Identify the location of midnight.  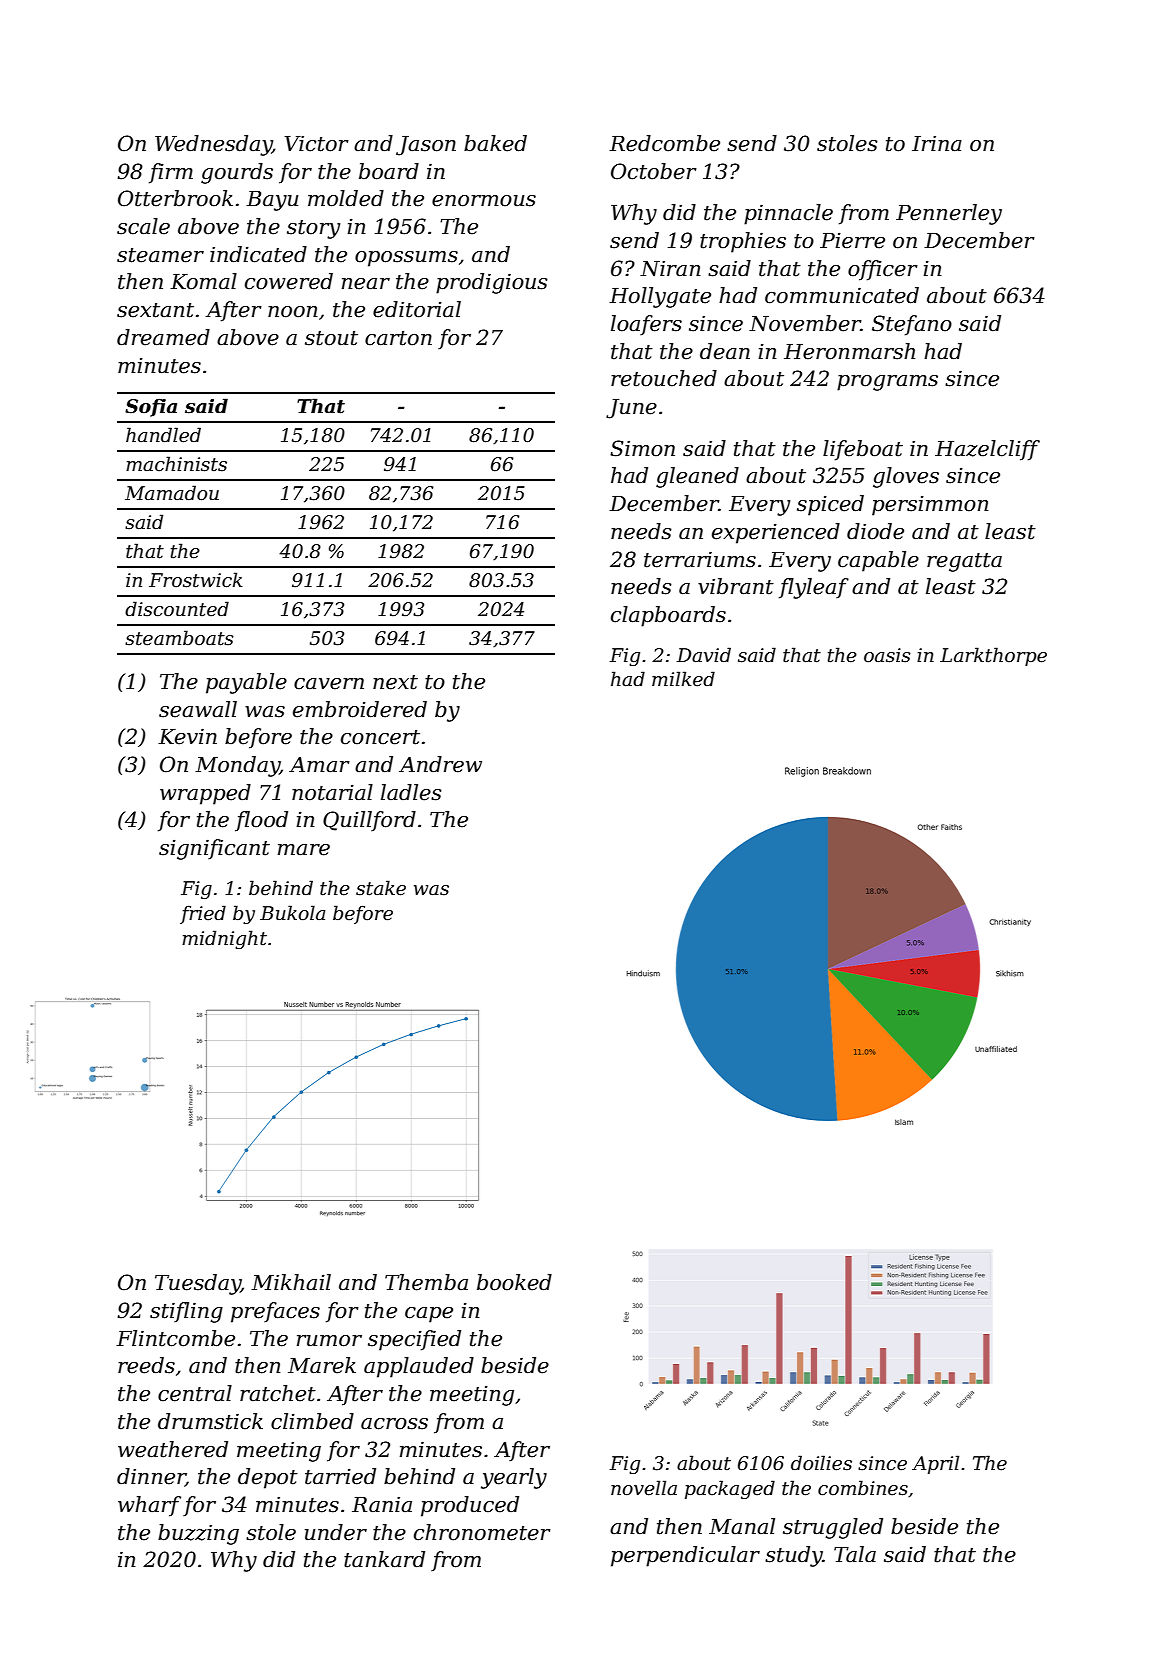
(224, 939).
